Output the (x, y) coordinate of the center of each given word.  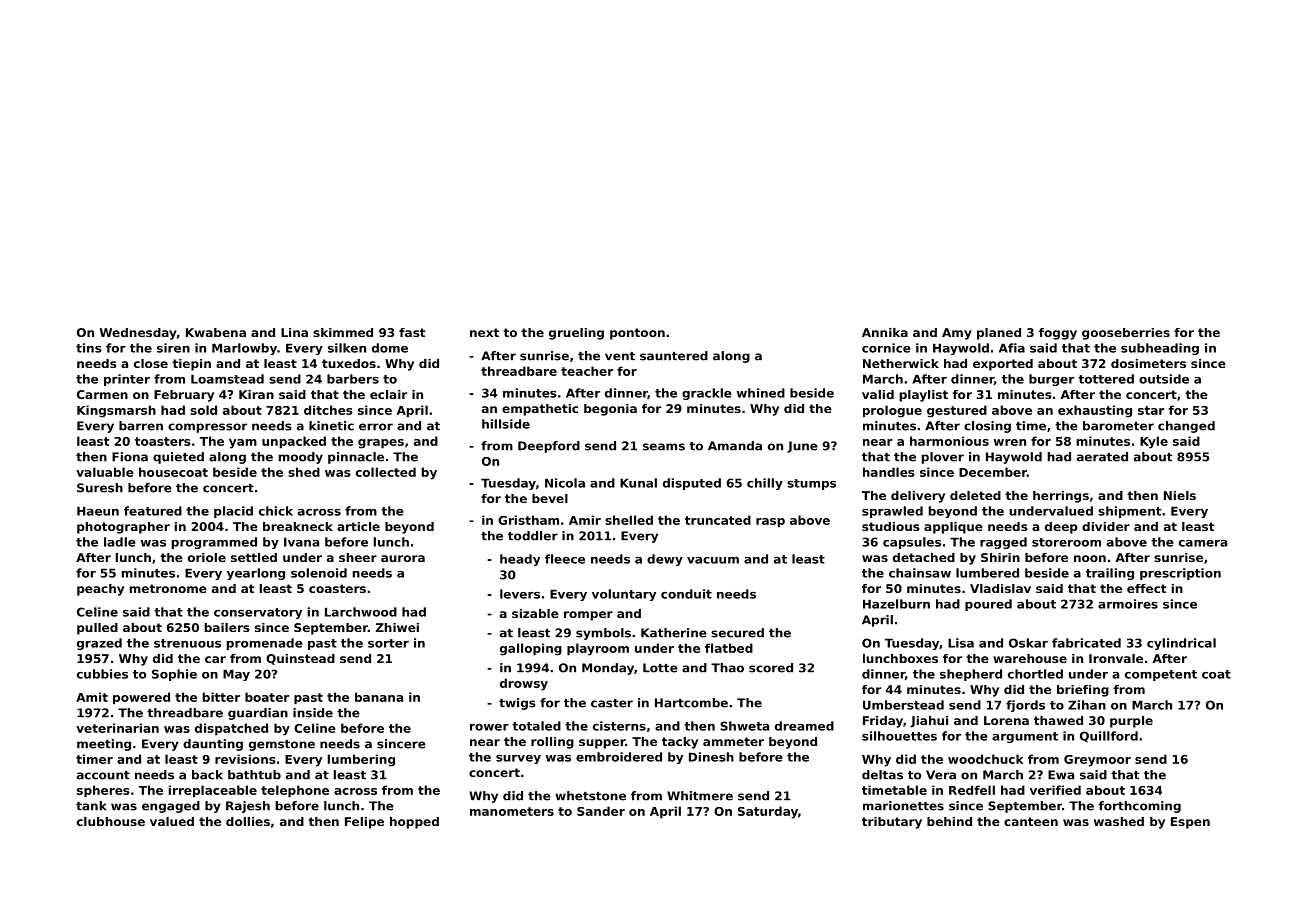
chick (276, 511)
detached (924, 557)
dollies (248, 821)
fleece (565, 559)
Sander (601, 811)
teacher (587, 371)
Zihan (1087, 705)
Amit (92, 697)
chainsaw (920, 573)
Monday (608, 669)
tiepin (191, 365)
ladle (120, 542)
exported (1003, 365)
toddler (533, 536)
